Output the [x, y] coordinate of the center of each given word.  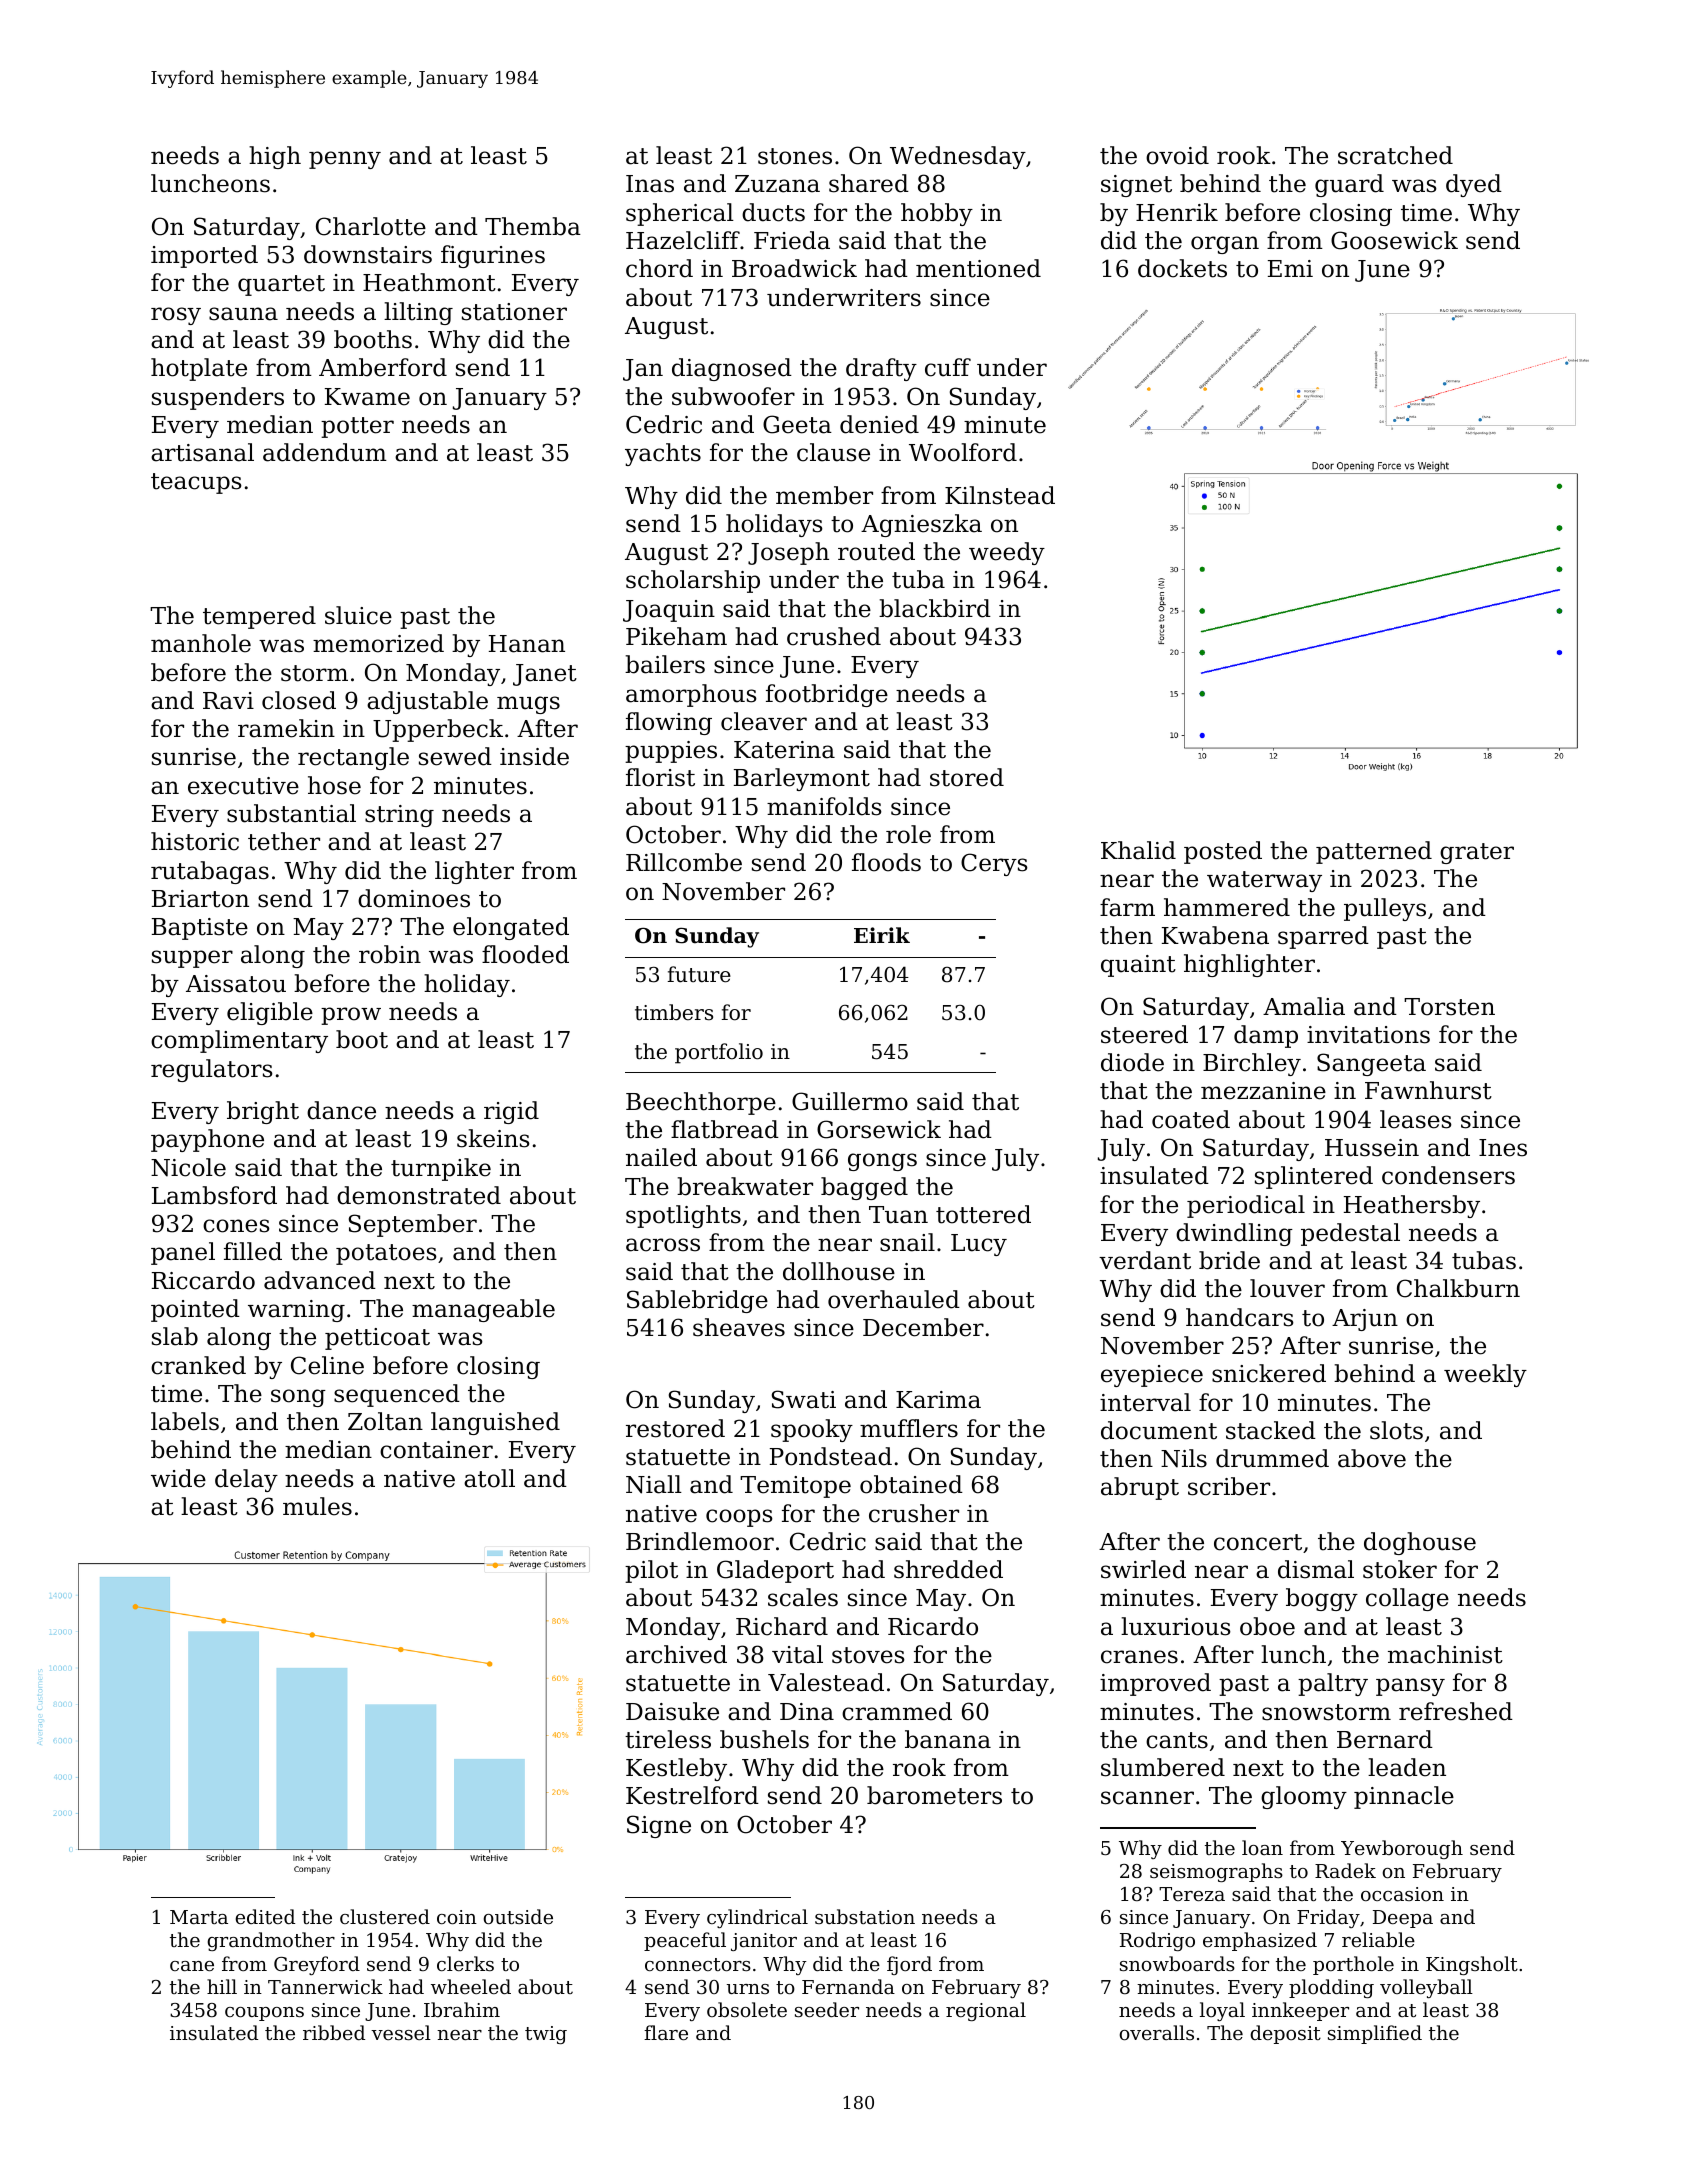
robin [390, 954]
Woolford [963, 452]
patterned [1374, 852]
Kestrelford [692, 1795]
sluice [358, 615]
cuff [948, 367]
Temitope [795, 1487]
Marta [199, 1917]
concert [1258, 1542]
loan [1262, 1847]
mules [317, 1506]
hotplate [199, 369]
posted [1223, 852]
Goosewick [1394, 240]
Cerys [994, 864]
